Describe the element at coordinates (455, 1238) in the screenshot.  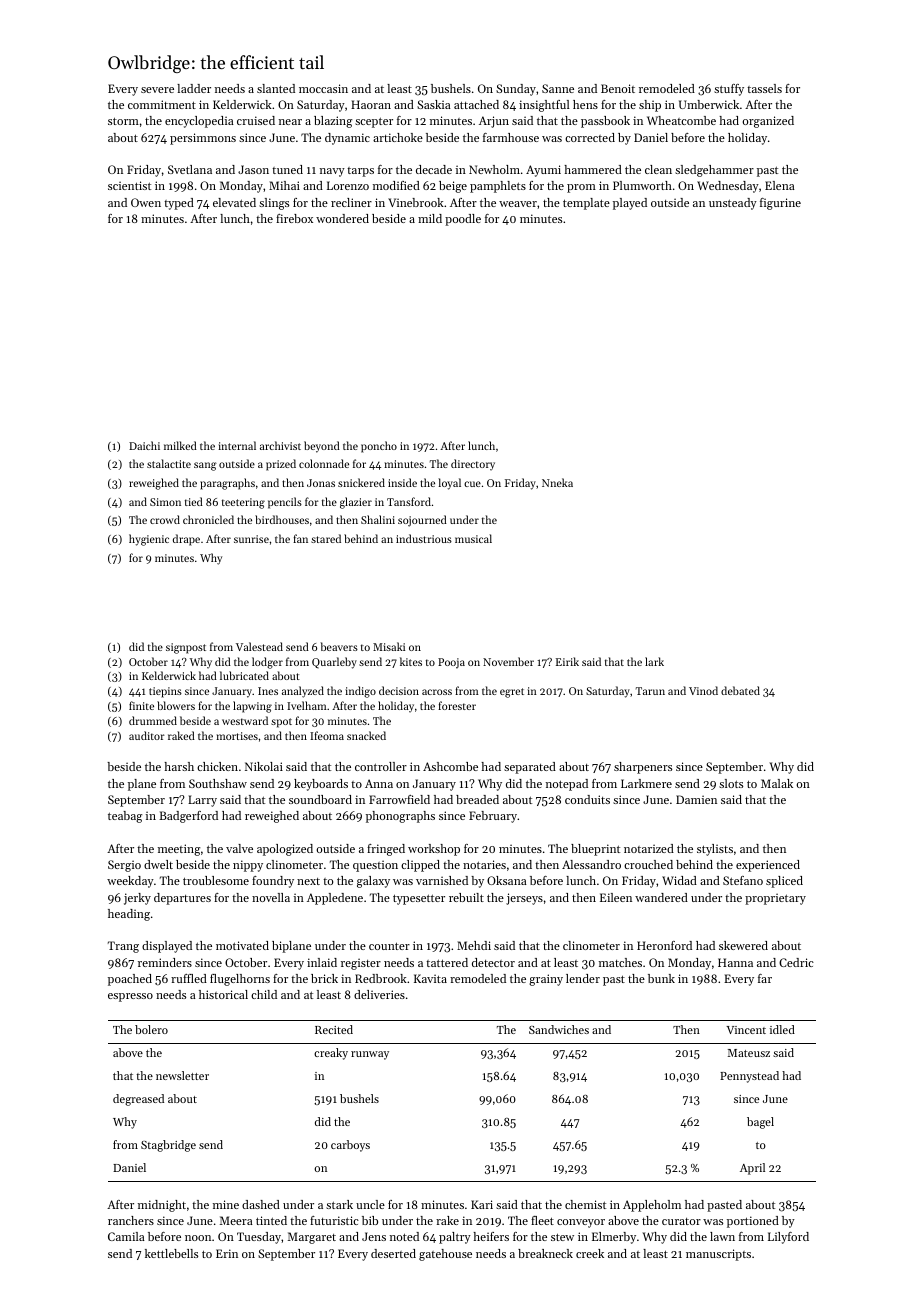
I see `paltry` at that location.
